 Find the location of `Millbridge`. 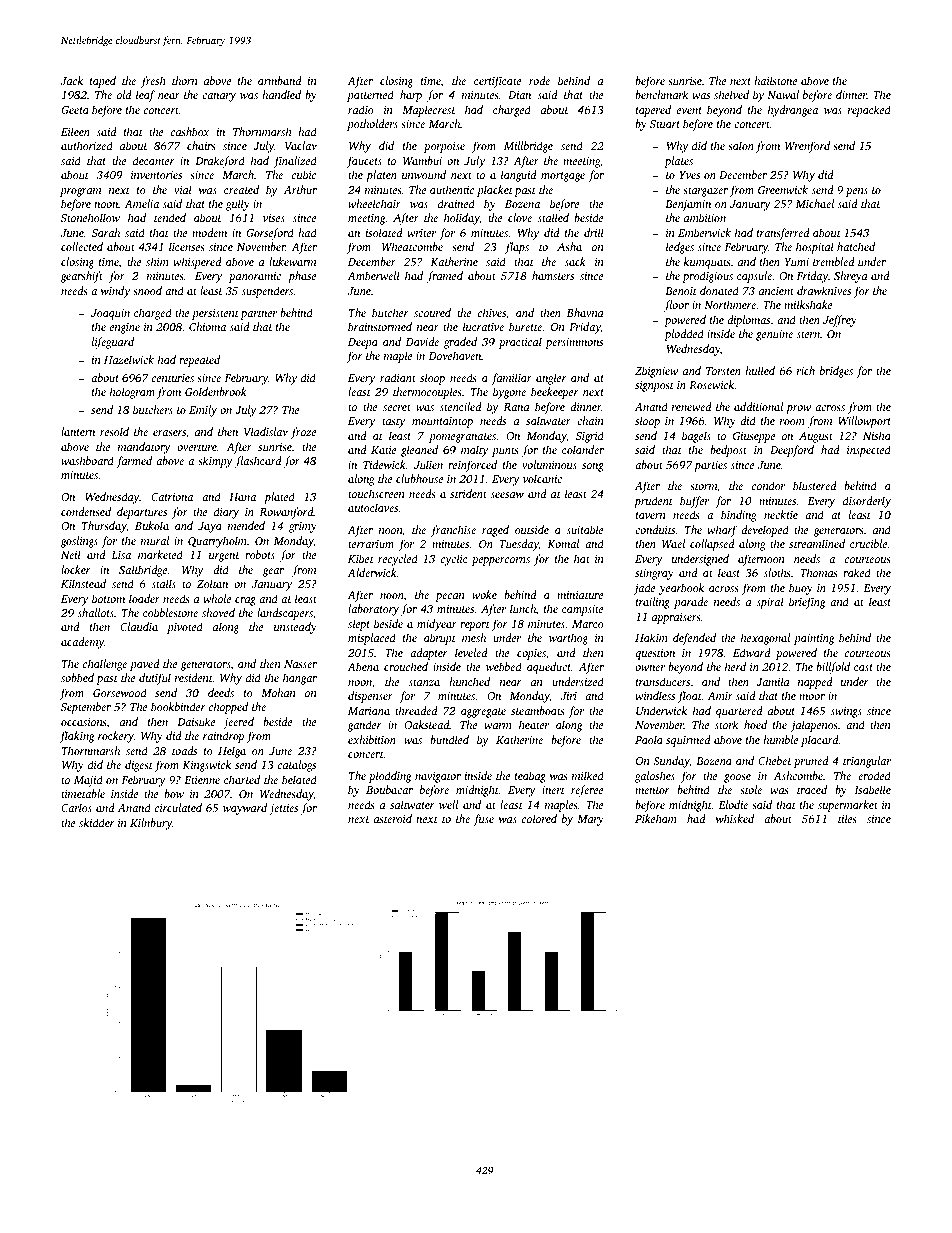

Millbridge is located at coordinates (528, 147).
